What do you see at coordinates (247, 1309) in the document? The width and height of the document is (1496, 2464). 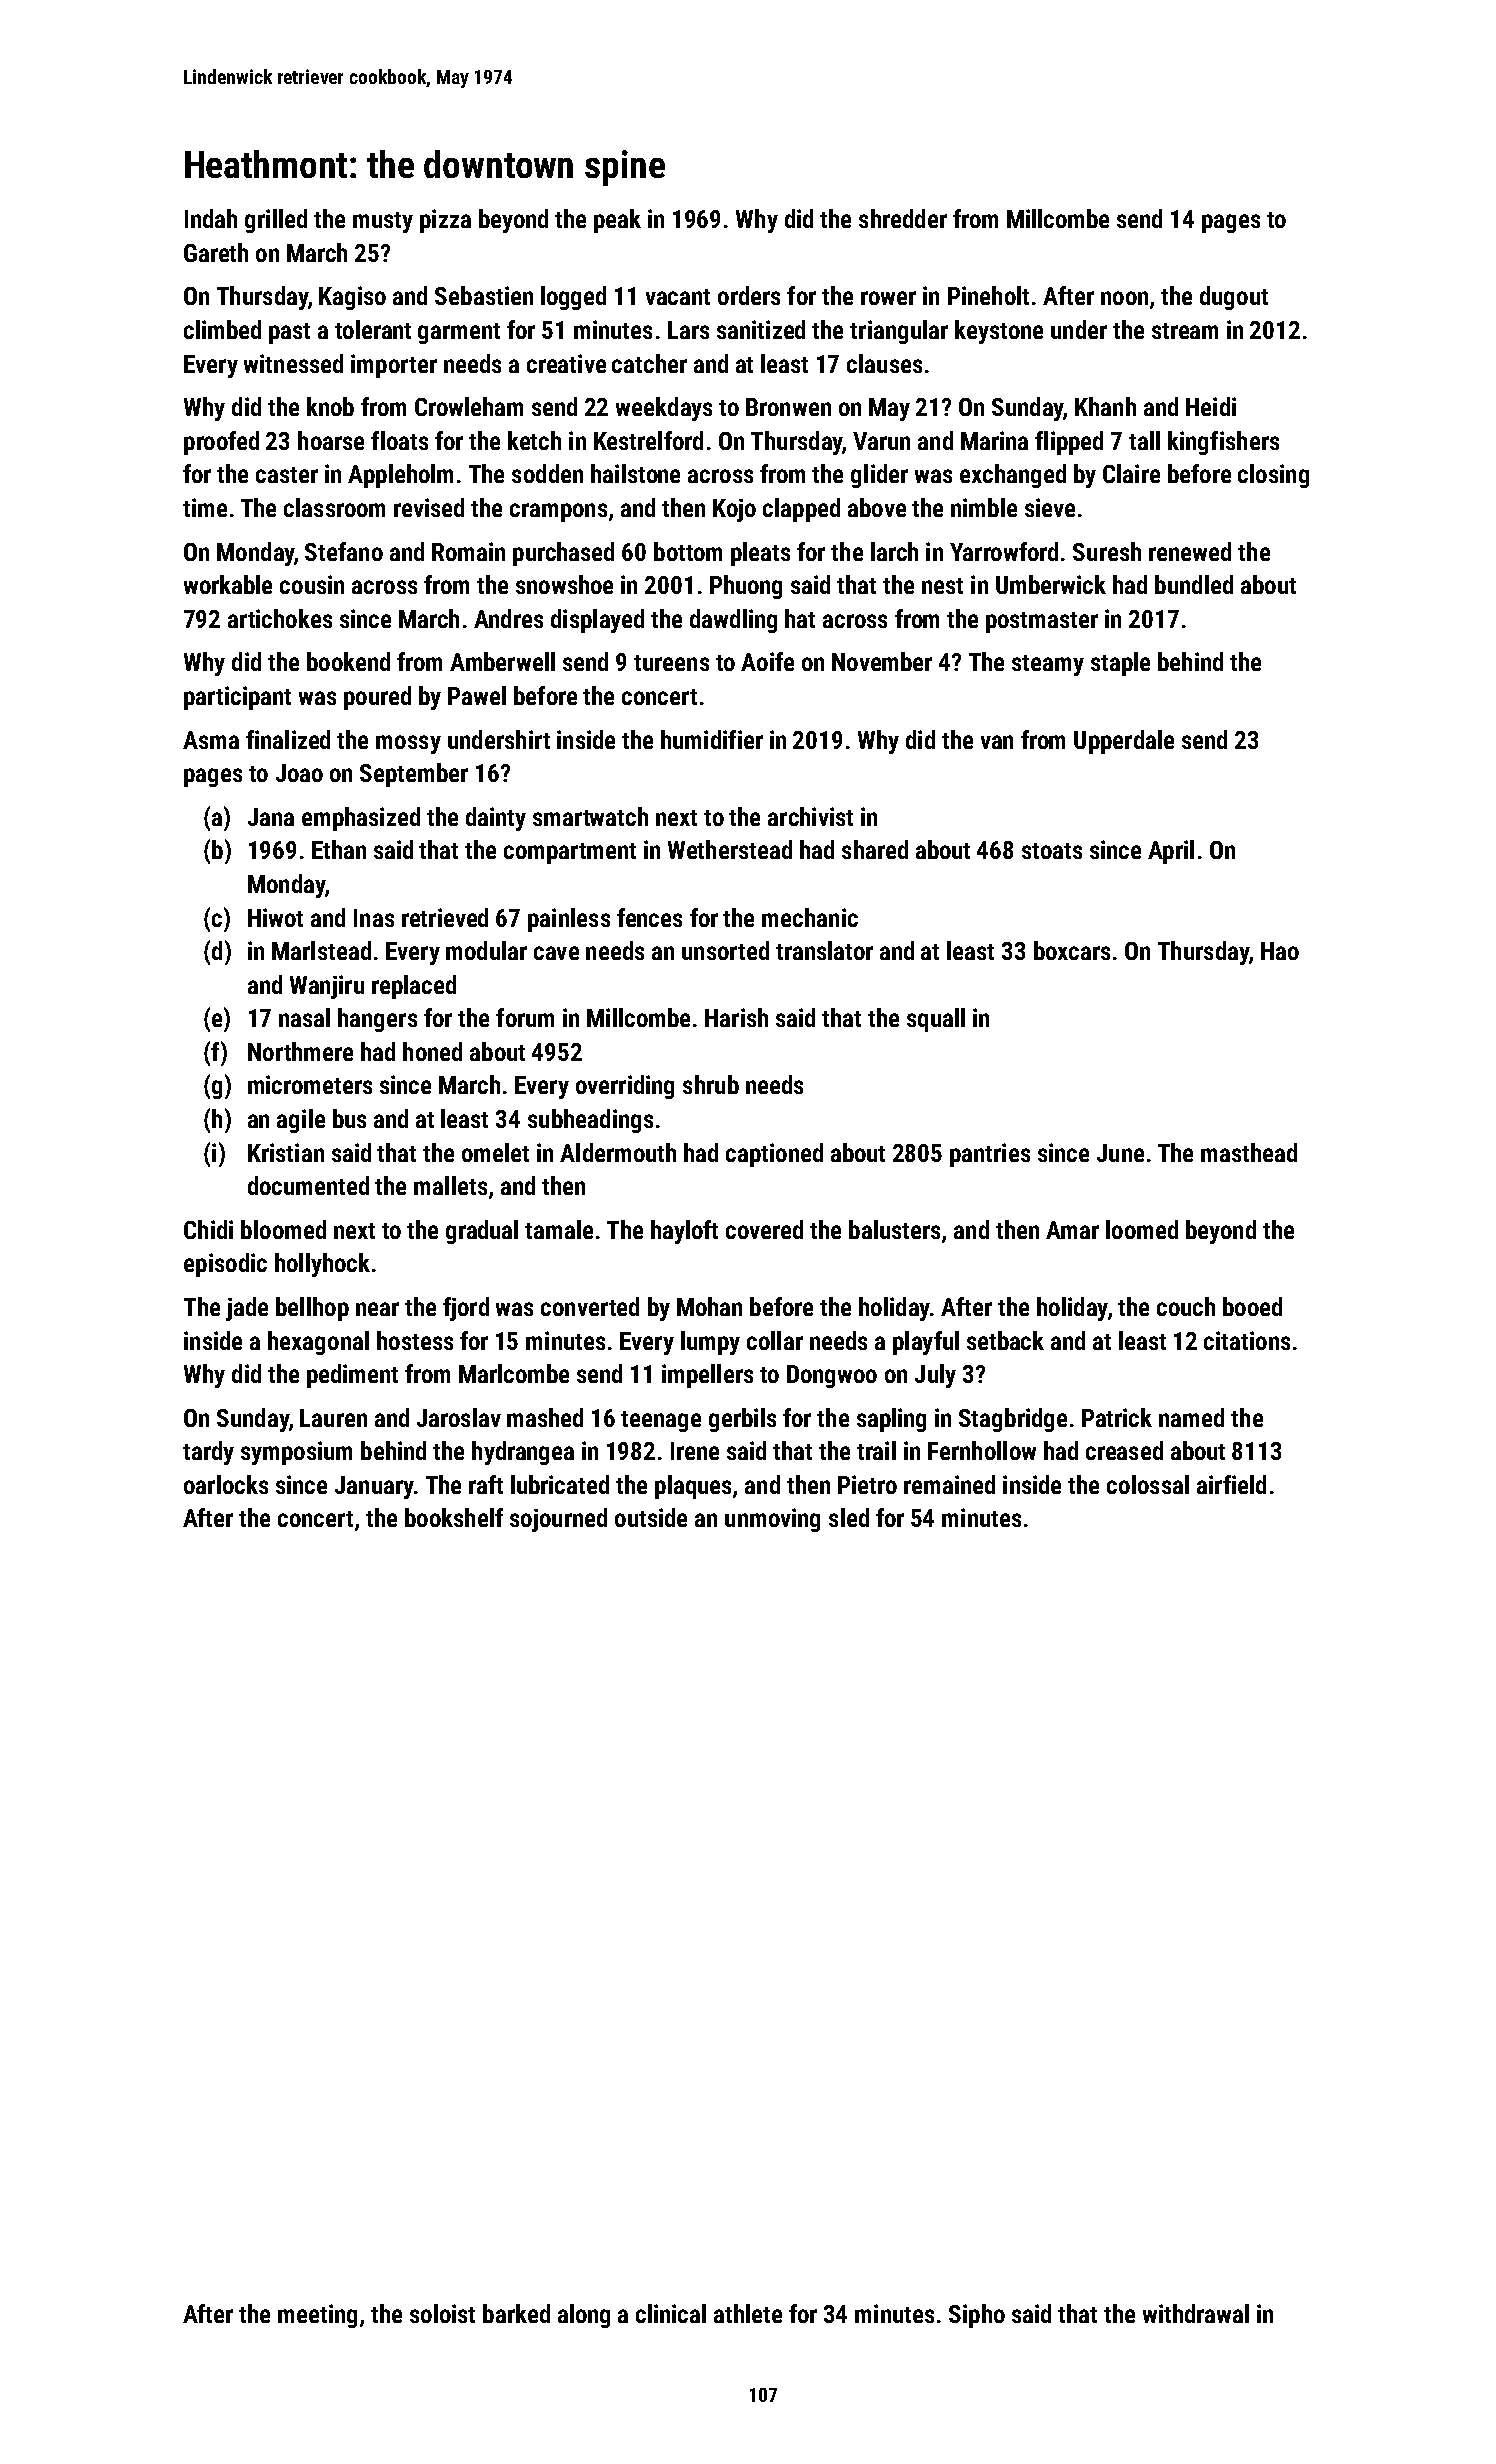 I see `jade` at bounding box center [247, 1309].
